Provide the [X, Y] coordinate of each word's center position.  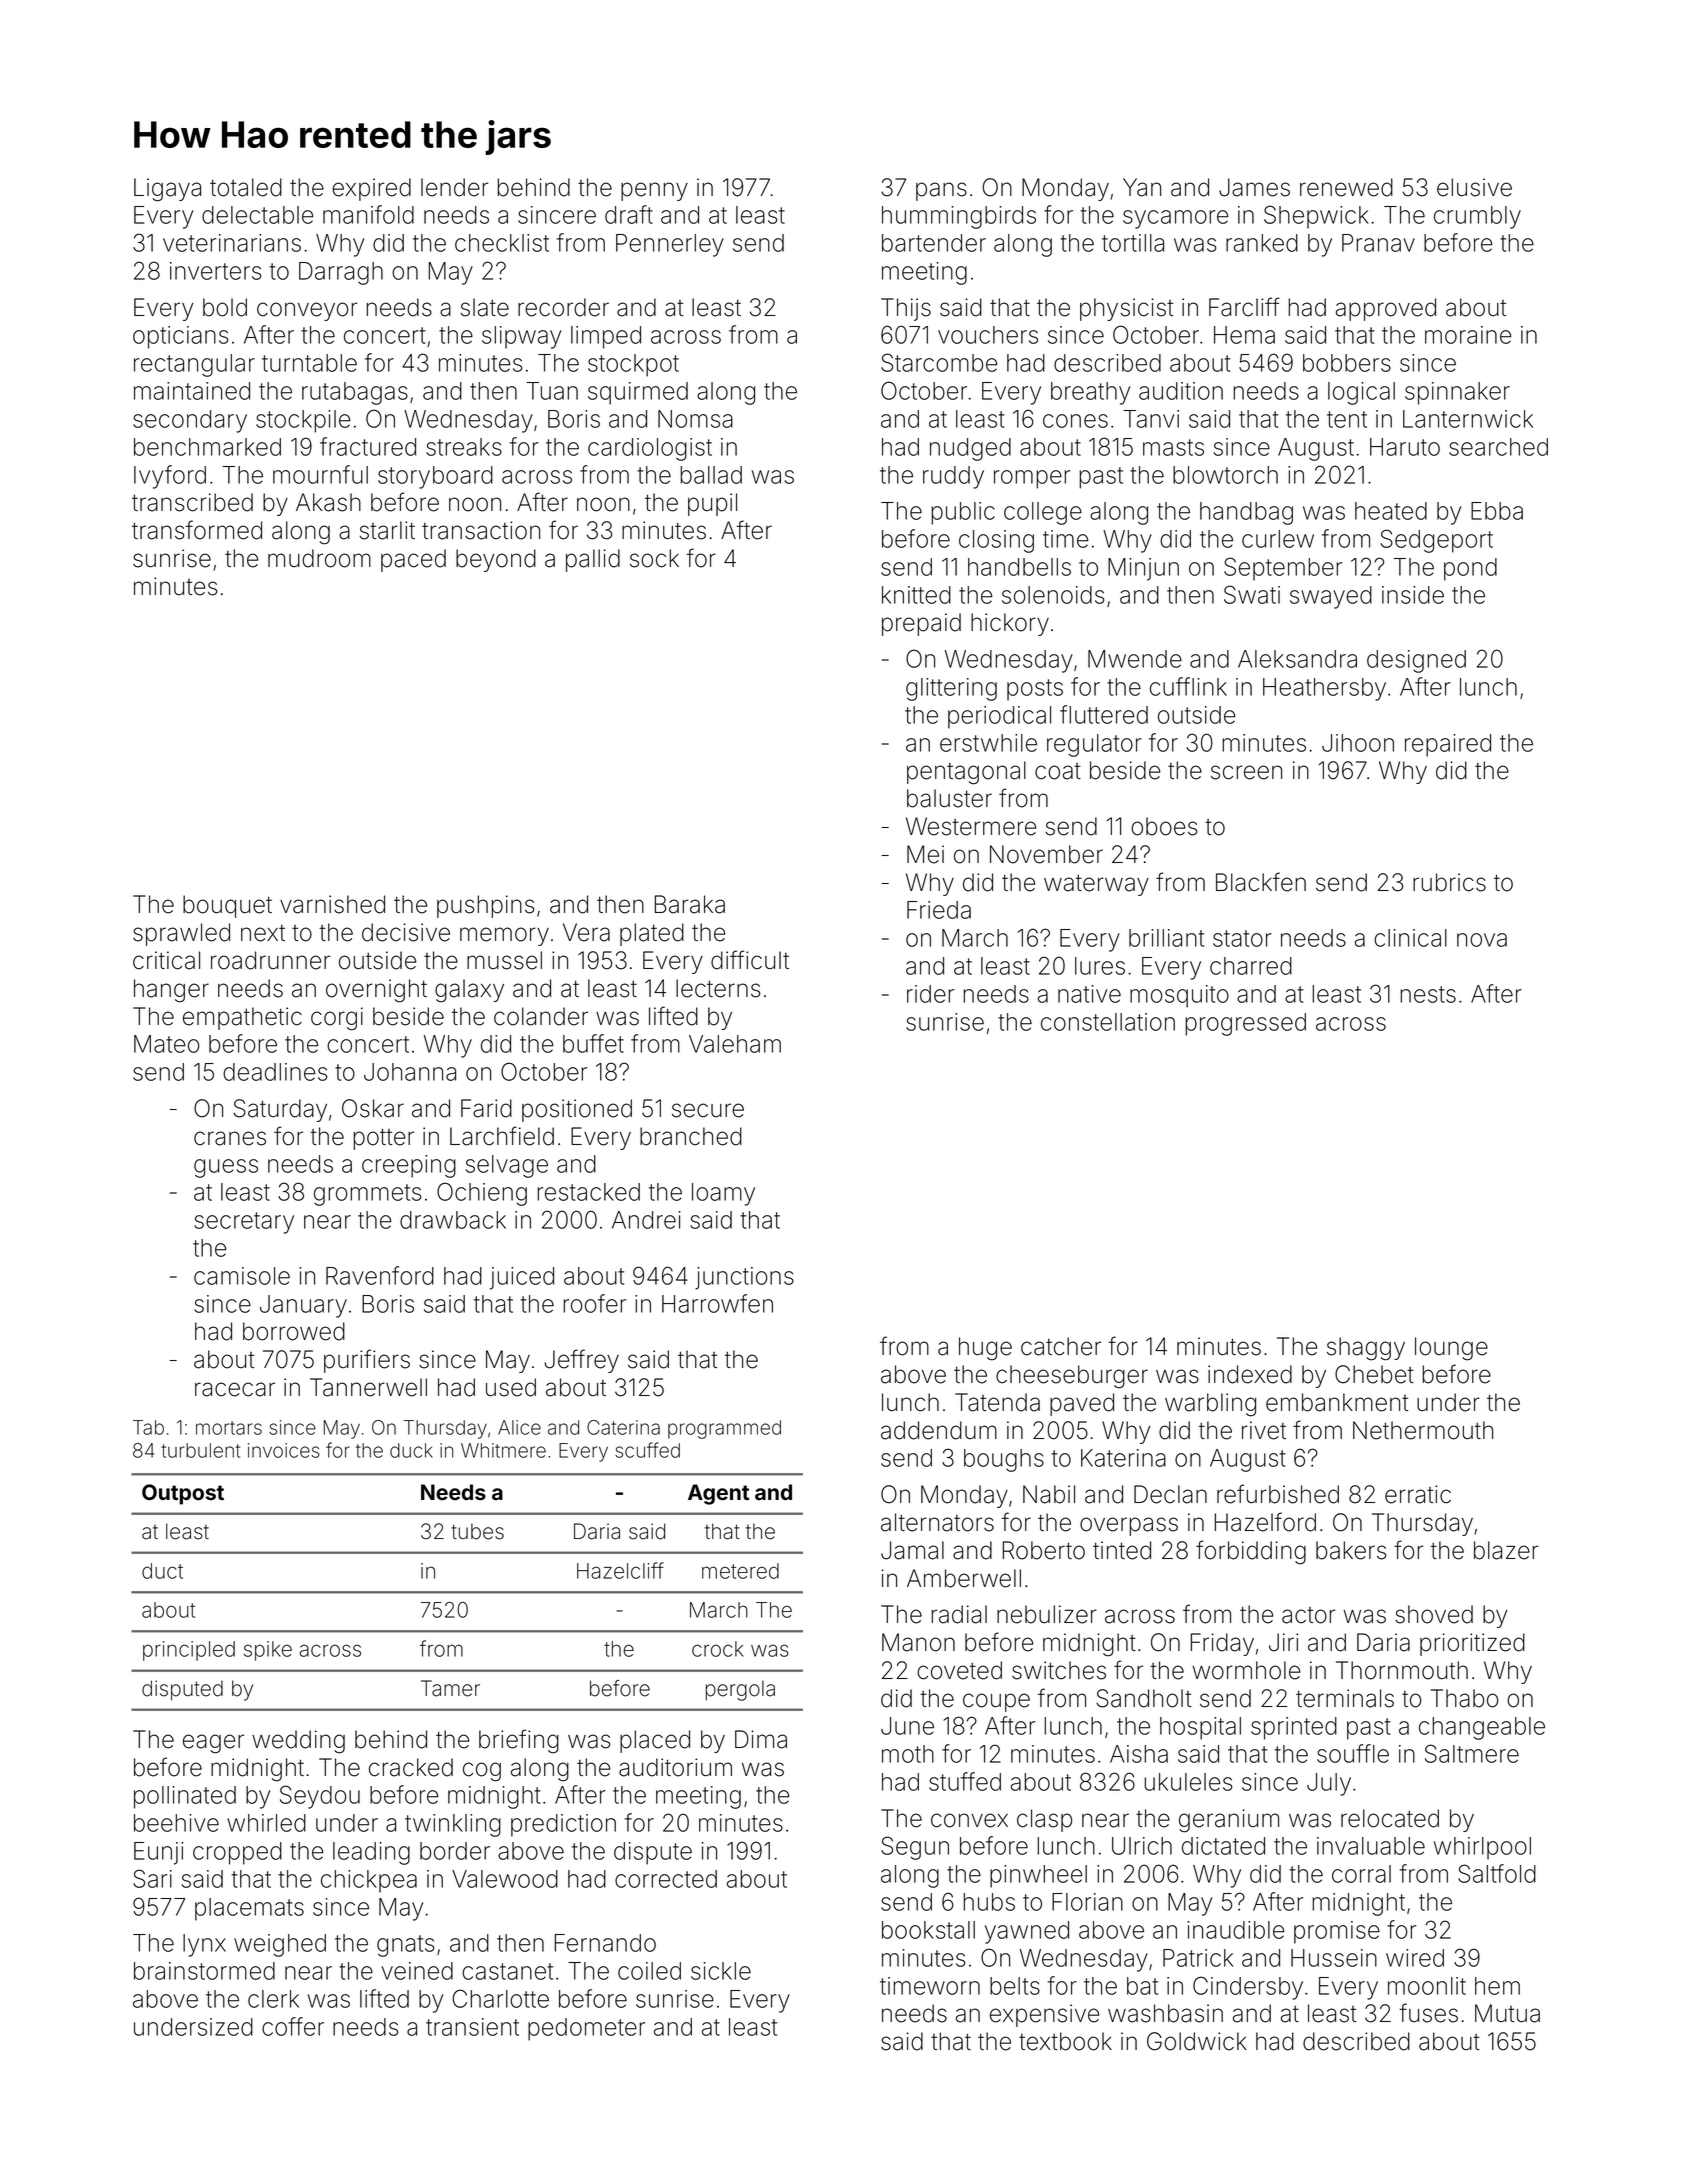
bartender [934, 243]
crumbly [1477, 217]
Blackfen [1261, 882]
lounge [1451, 1349]
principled [189, 1651]
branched [691, 1136]
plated [652, 934]
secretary [244, 1223]
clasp [1044, 1820]
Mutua [1507, 2013]
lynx [204, 1945]
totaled [246, 187]
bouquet [227, 906]
